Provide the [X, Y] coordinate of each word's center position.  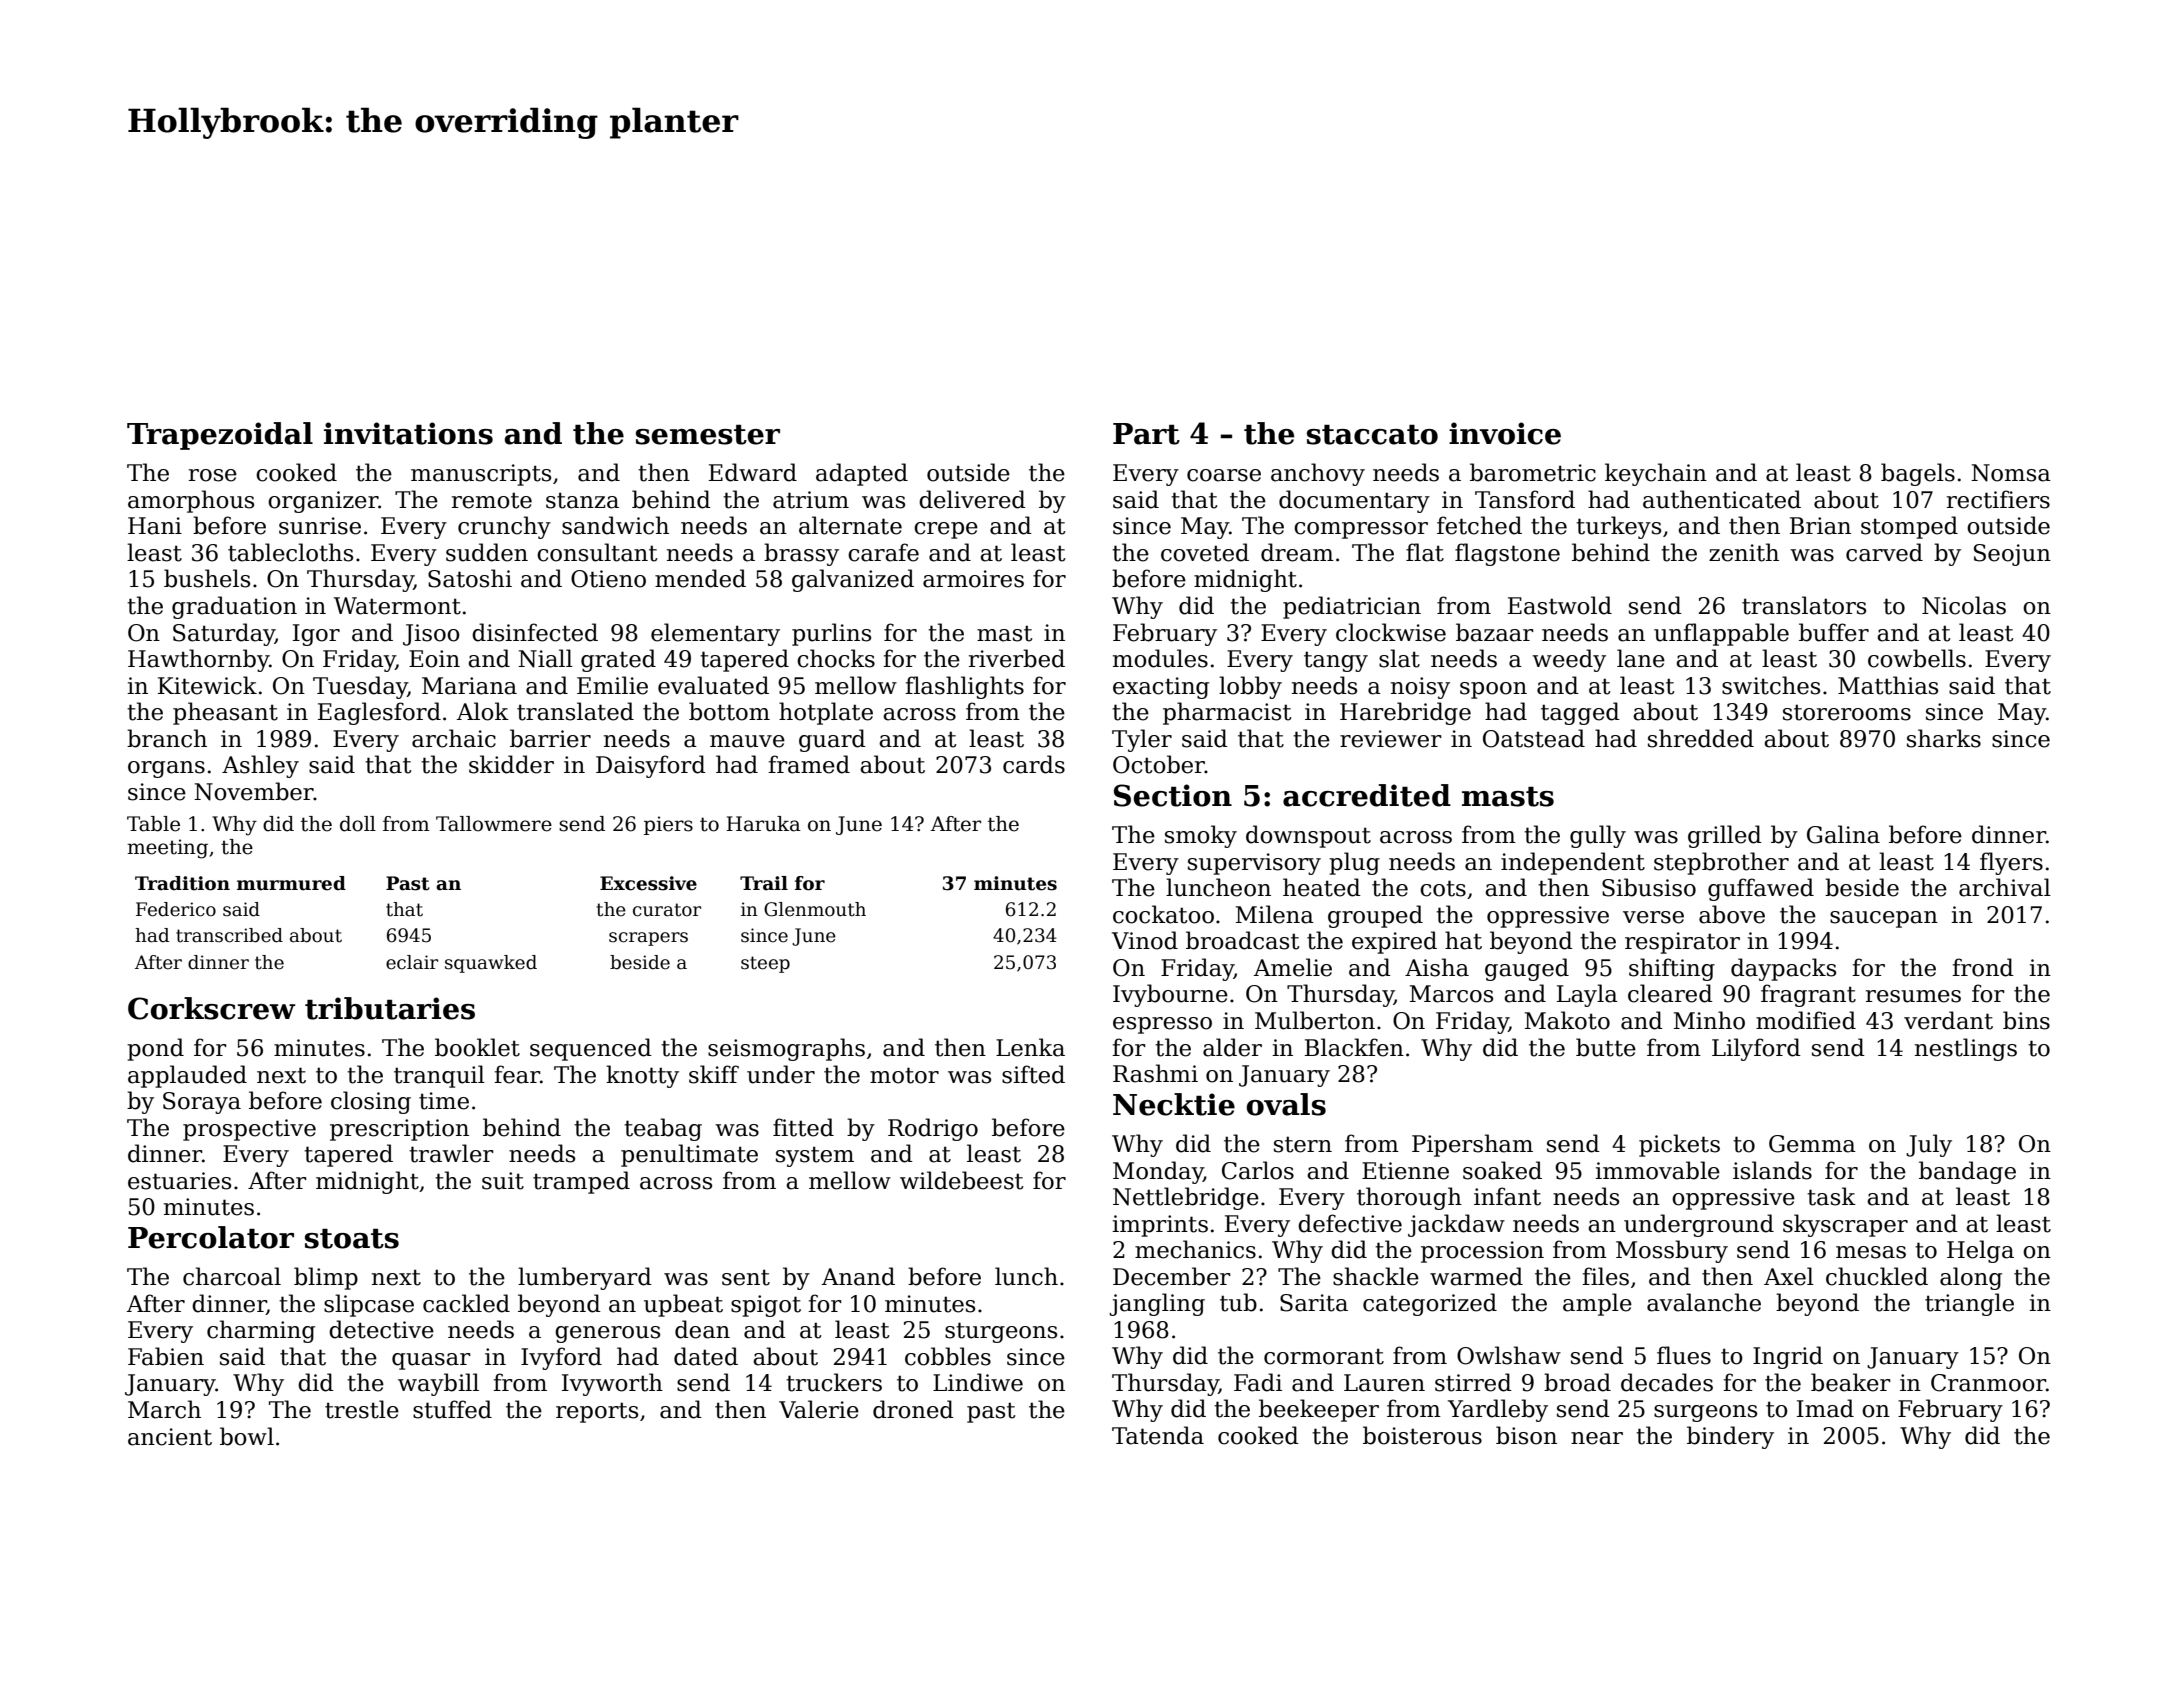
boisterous [1422, 1435]
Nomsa [2011, 473]
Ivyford [561, 1358]
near [1597, 1438]
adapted [862, 474]
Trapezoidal [220, 436]
